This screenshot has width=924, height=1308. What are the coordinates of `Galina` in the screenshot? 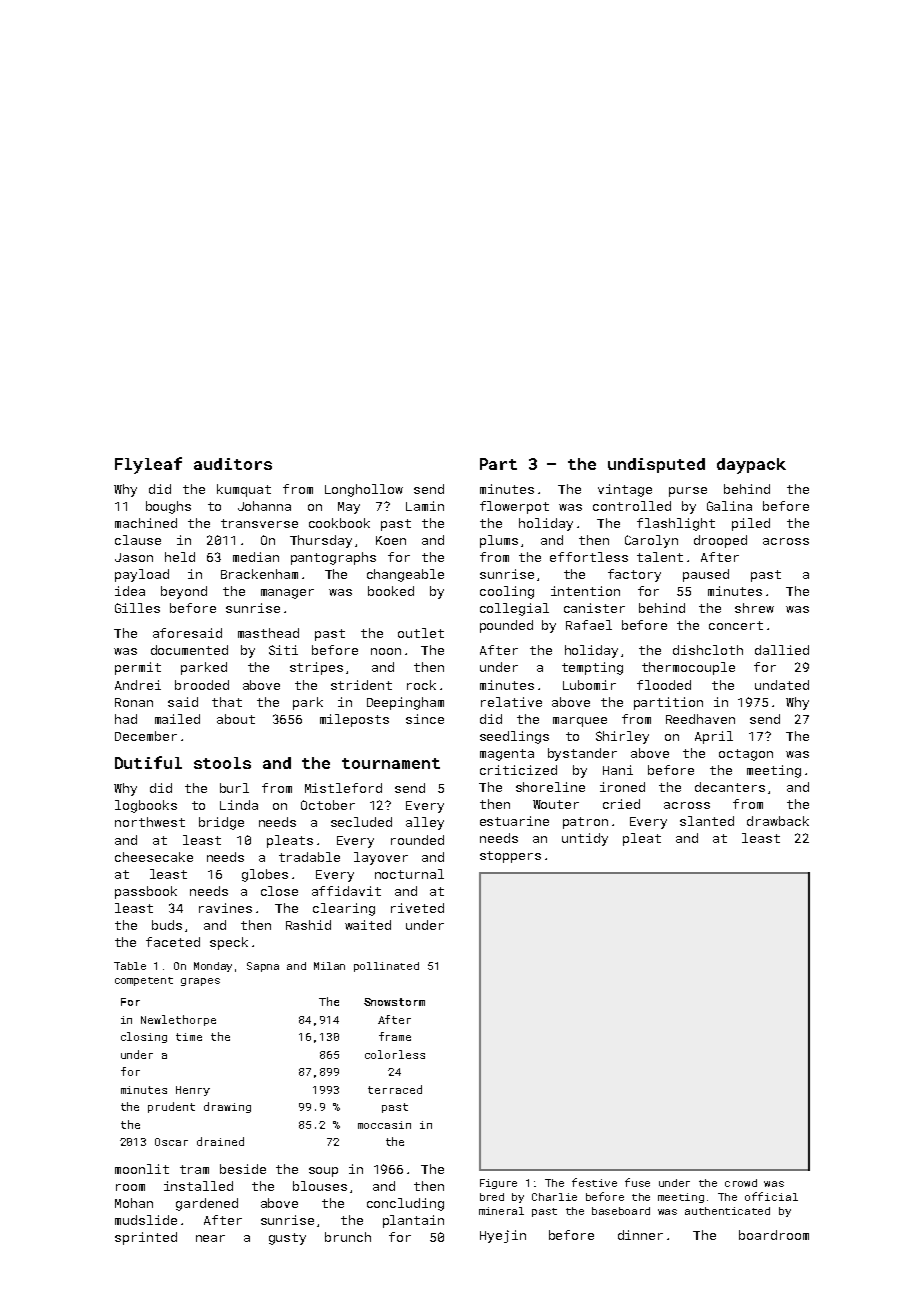 It's located at (729, 506).
